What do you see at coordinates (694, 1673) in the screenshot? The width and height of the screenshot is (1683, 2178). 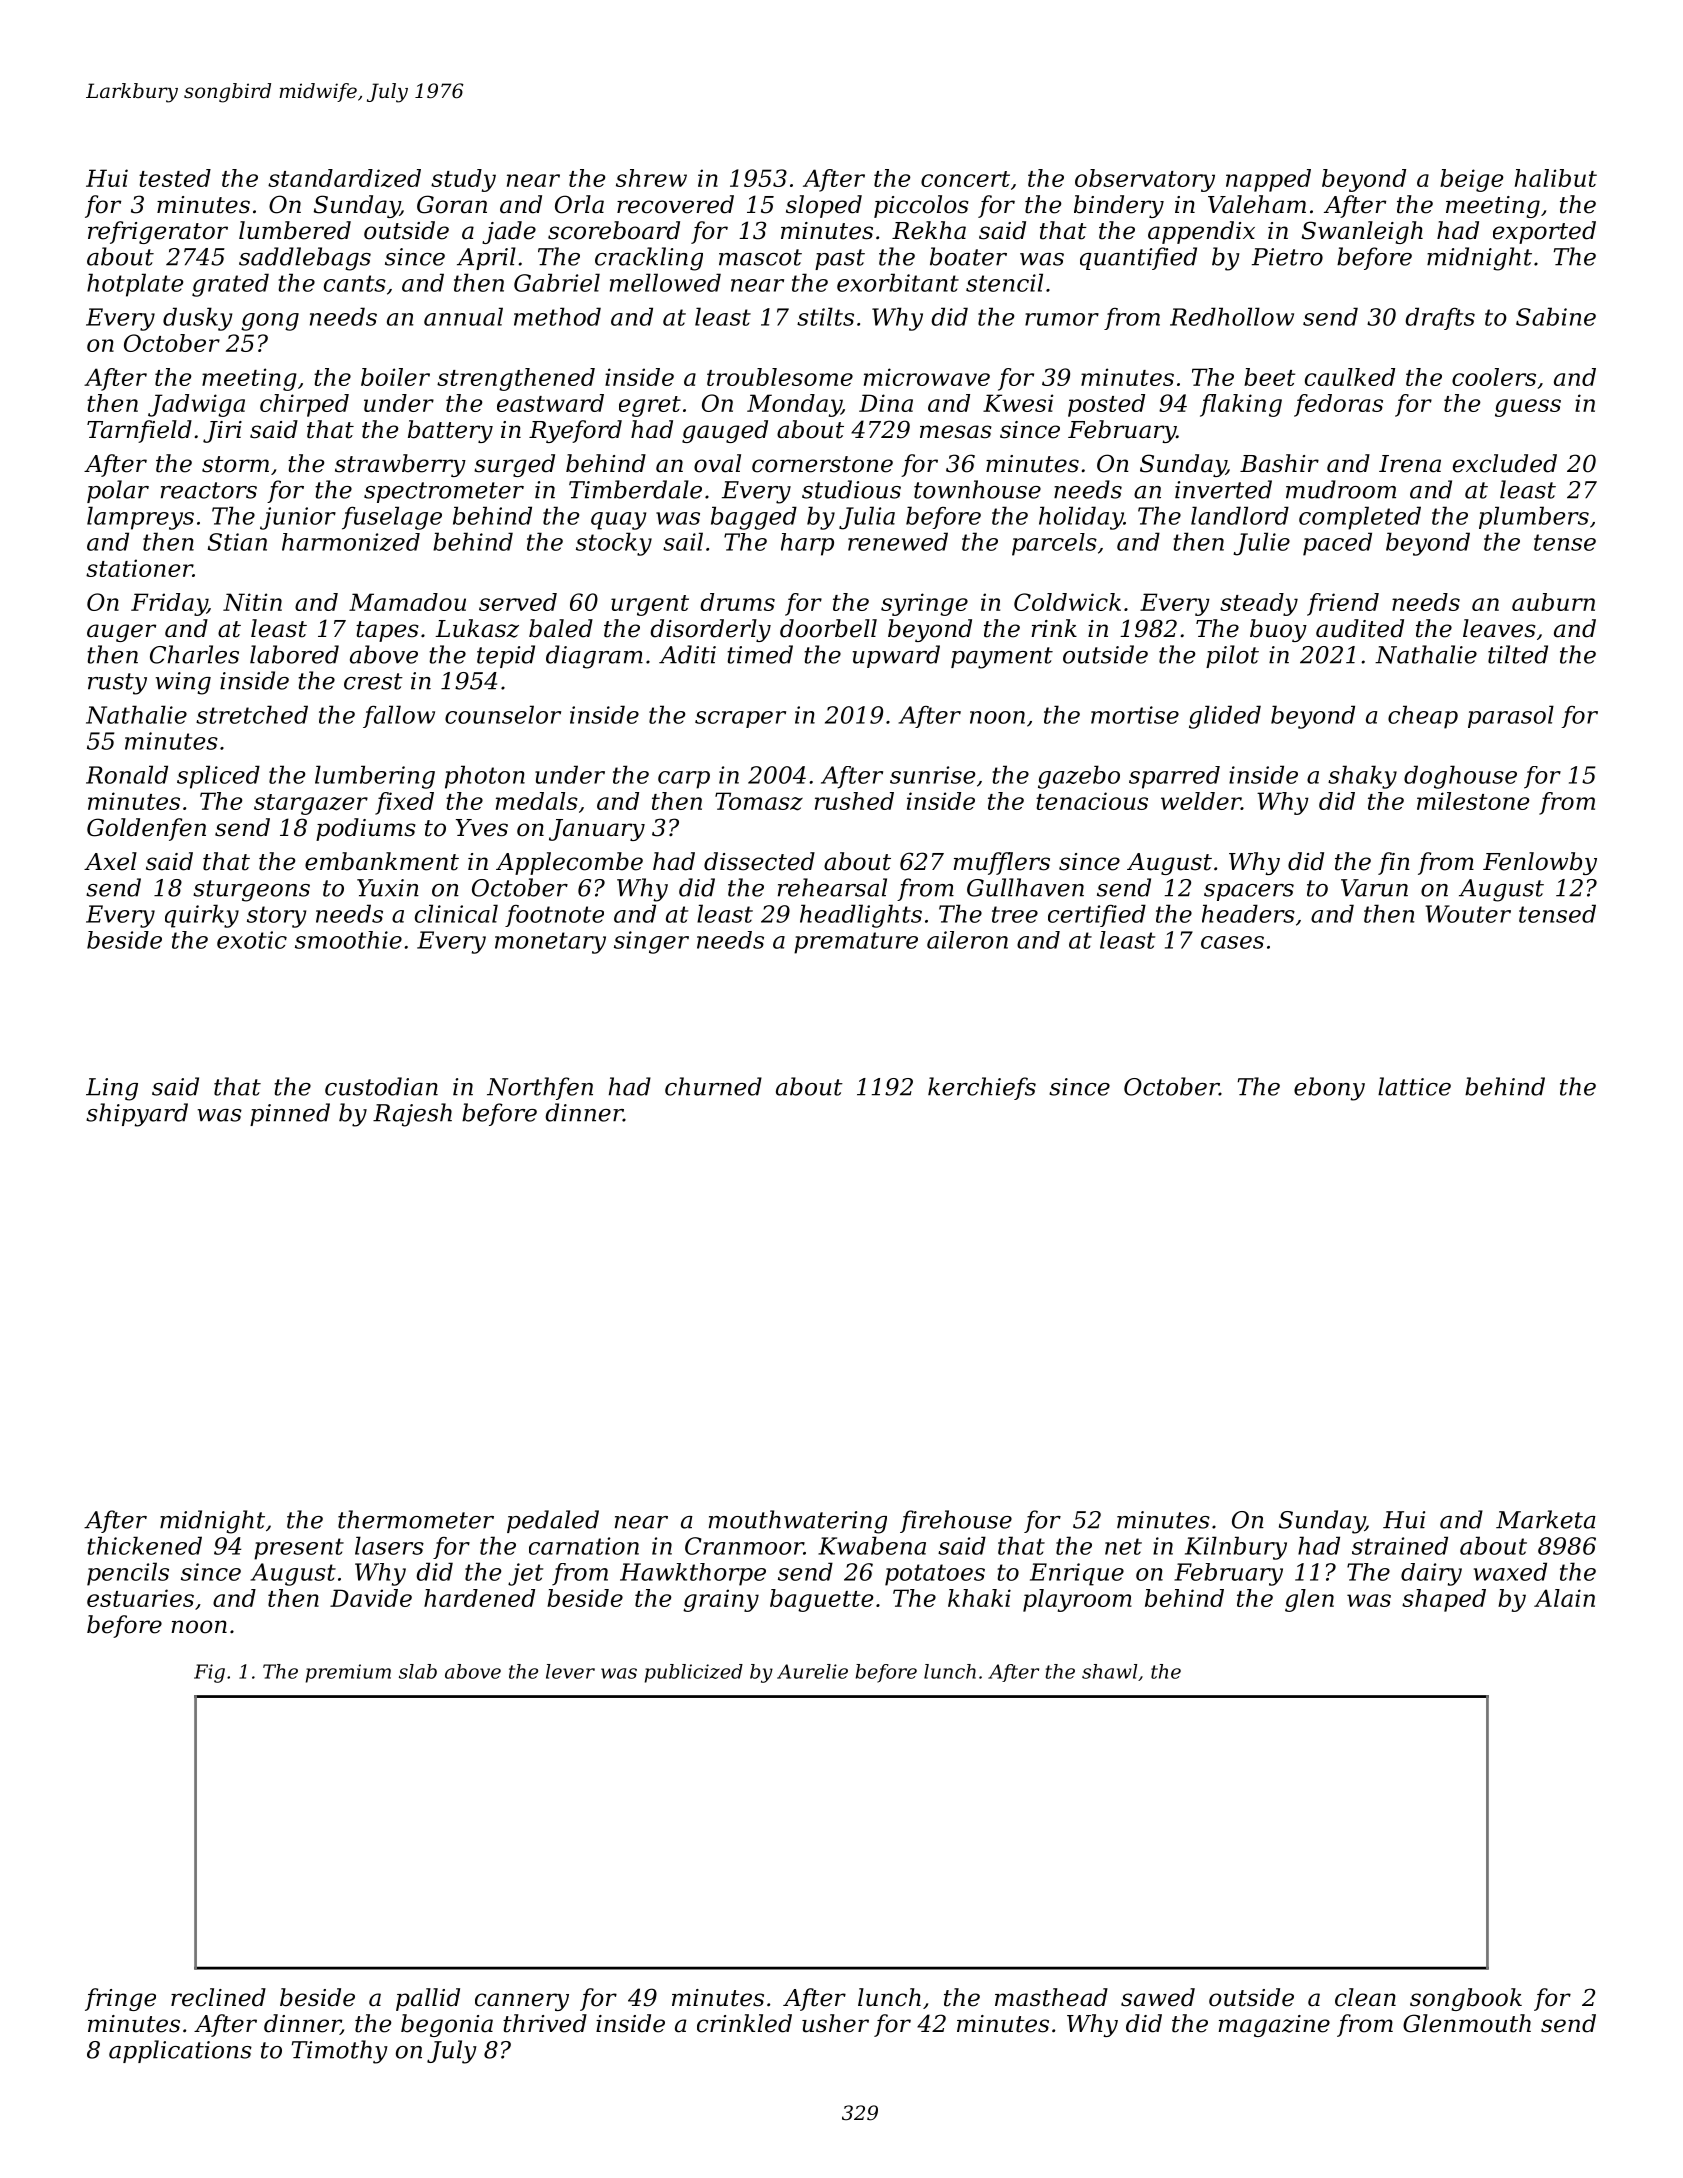 I see `publicized` at bounding box center [694, 1673].
